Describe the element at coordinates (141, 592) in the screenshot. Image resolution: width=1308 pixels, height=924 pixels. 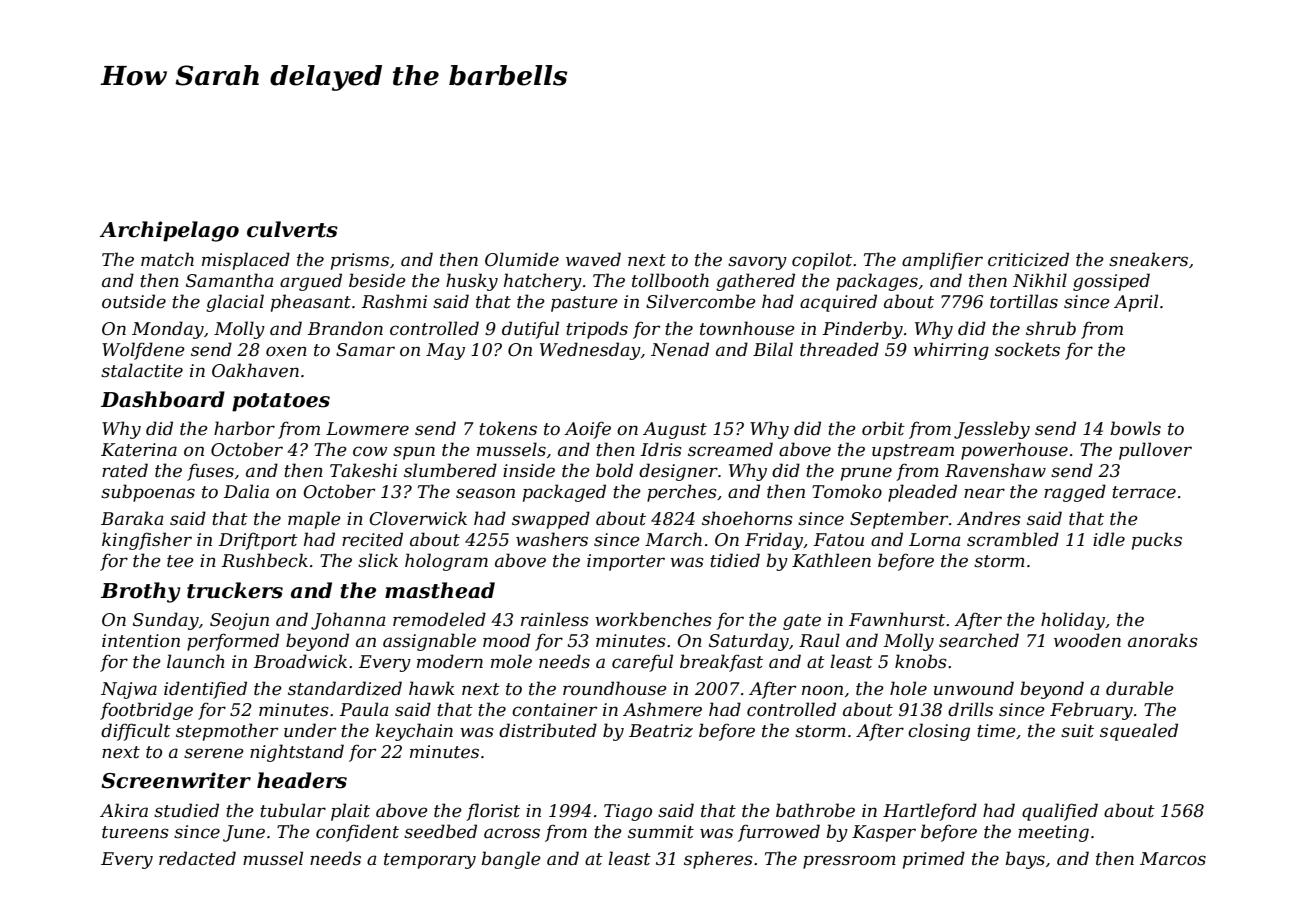
I see `Brothy` at that location.
